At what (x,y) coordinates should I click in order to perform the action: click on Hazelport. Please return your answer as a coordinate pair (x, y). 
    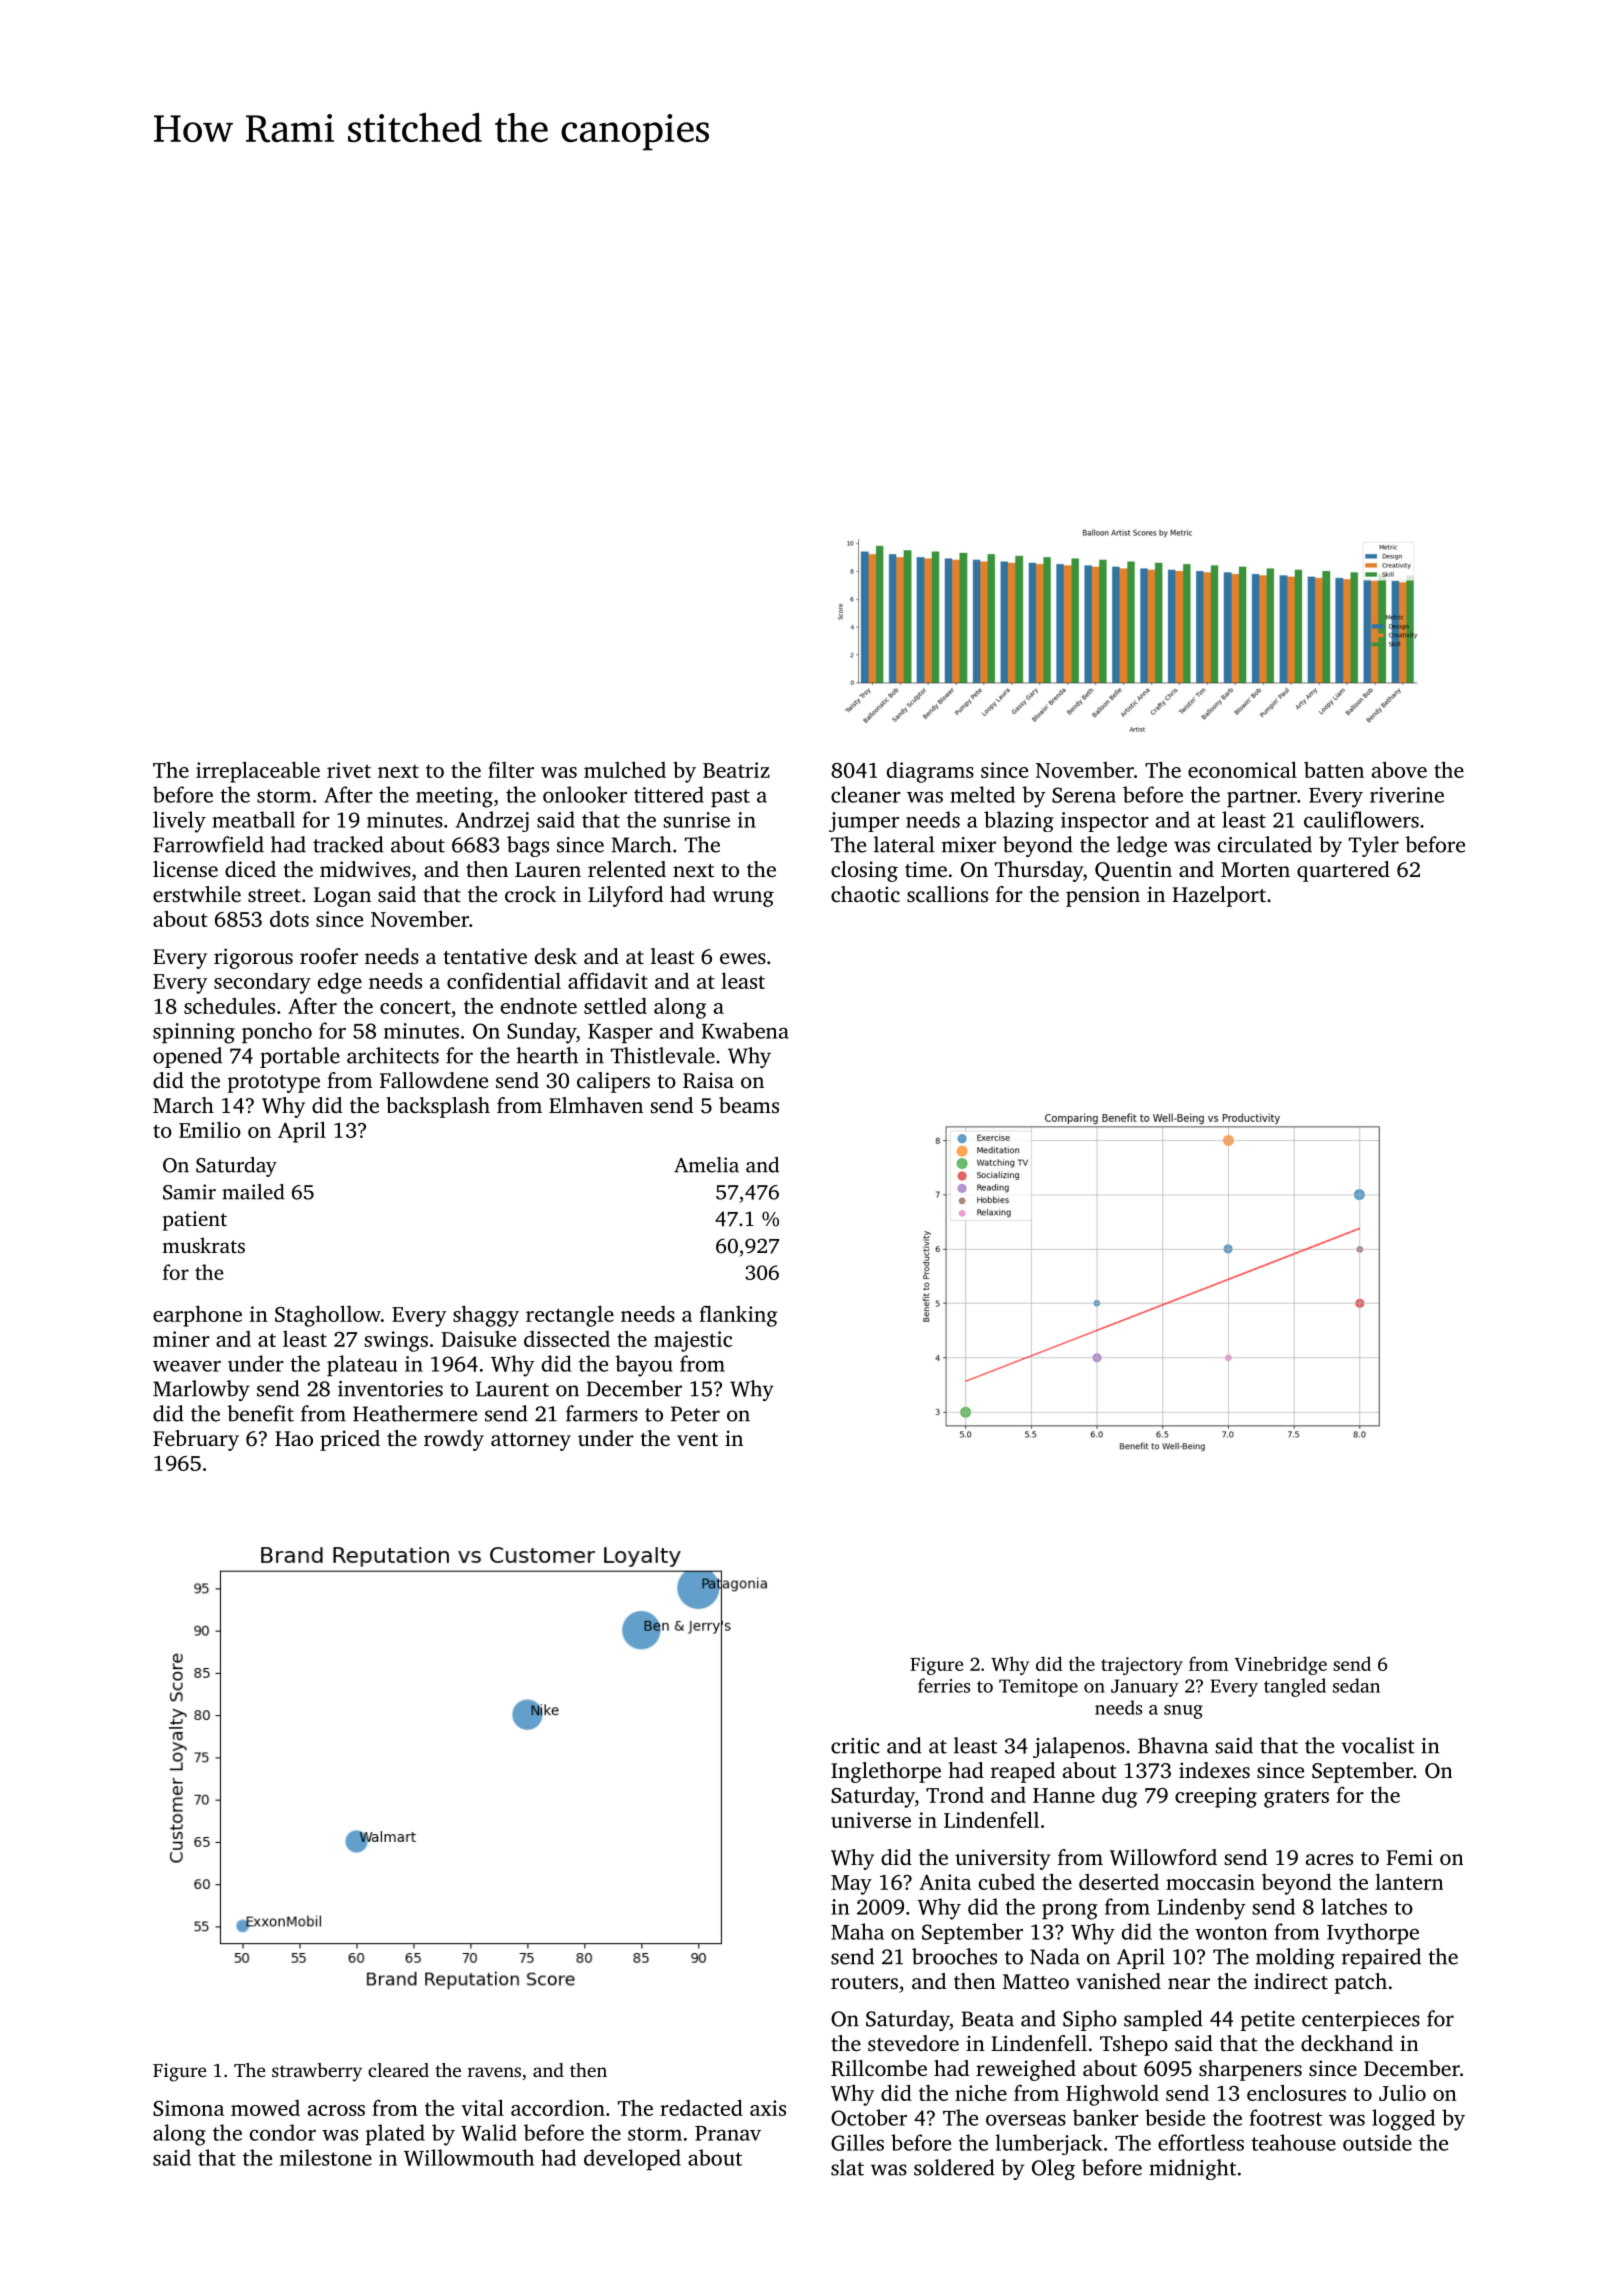
    Looking at the image, I should click on (1219, 896).
